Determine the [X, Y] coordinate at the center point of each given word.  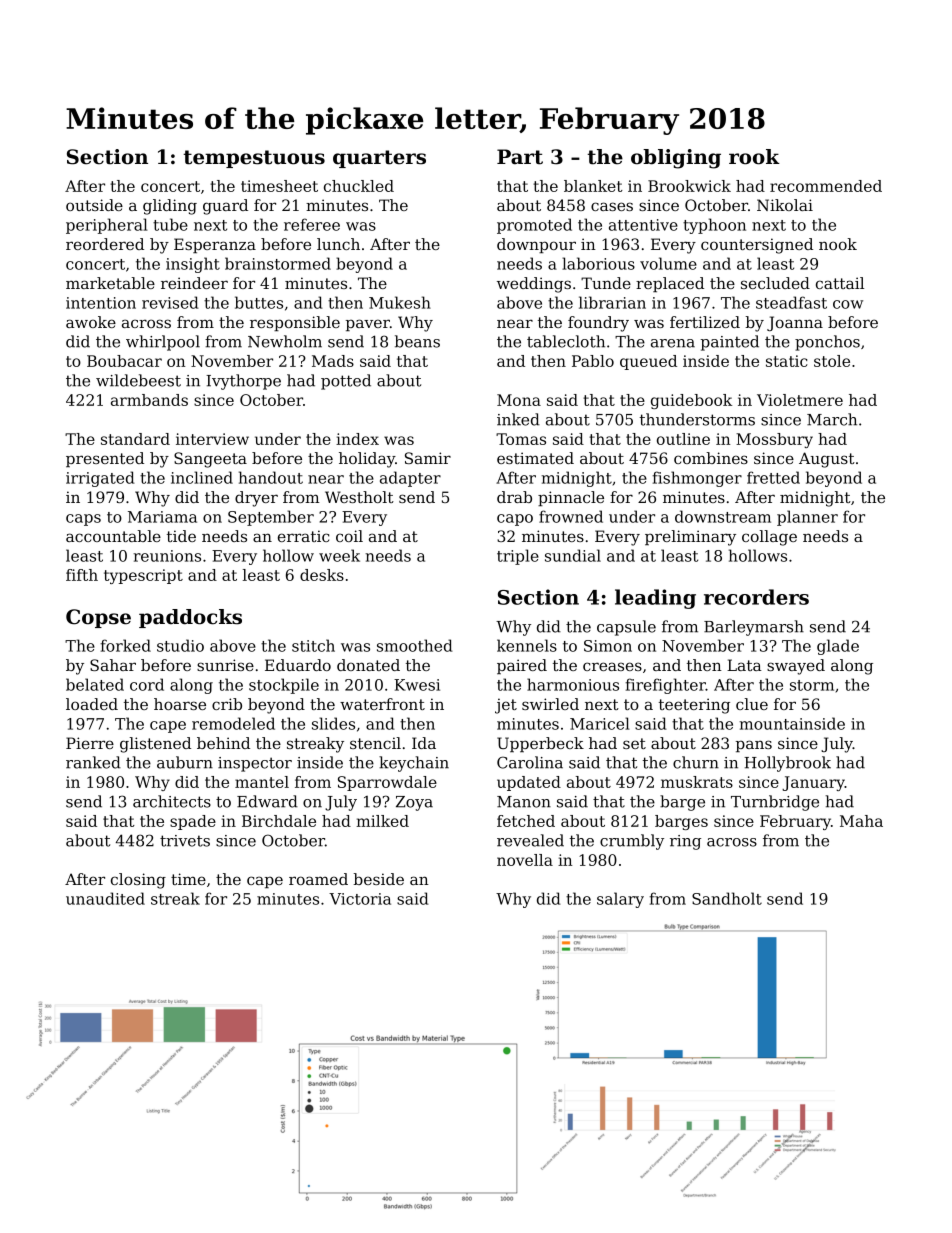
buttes [259, 302]
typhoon [714, 226]
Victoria [360, 899]
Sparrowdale [387, 783]
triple [518, 557]
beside [379, 879]
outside [94, 205]
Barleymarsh [754, 628]
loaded [92, 704]
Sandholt [727, 898]
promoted [534, 226]
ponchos [827, 343]
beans [417, 341]
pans [754, 746]
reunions [167, 556]
